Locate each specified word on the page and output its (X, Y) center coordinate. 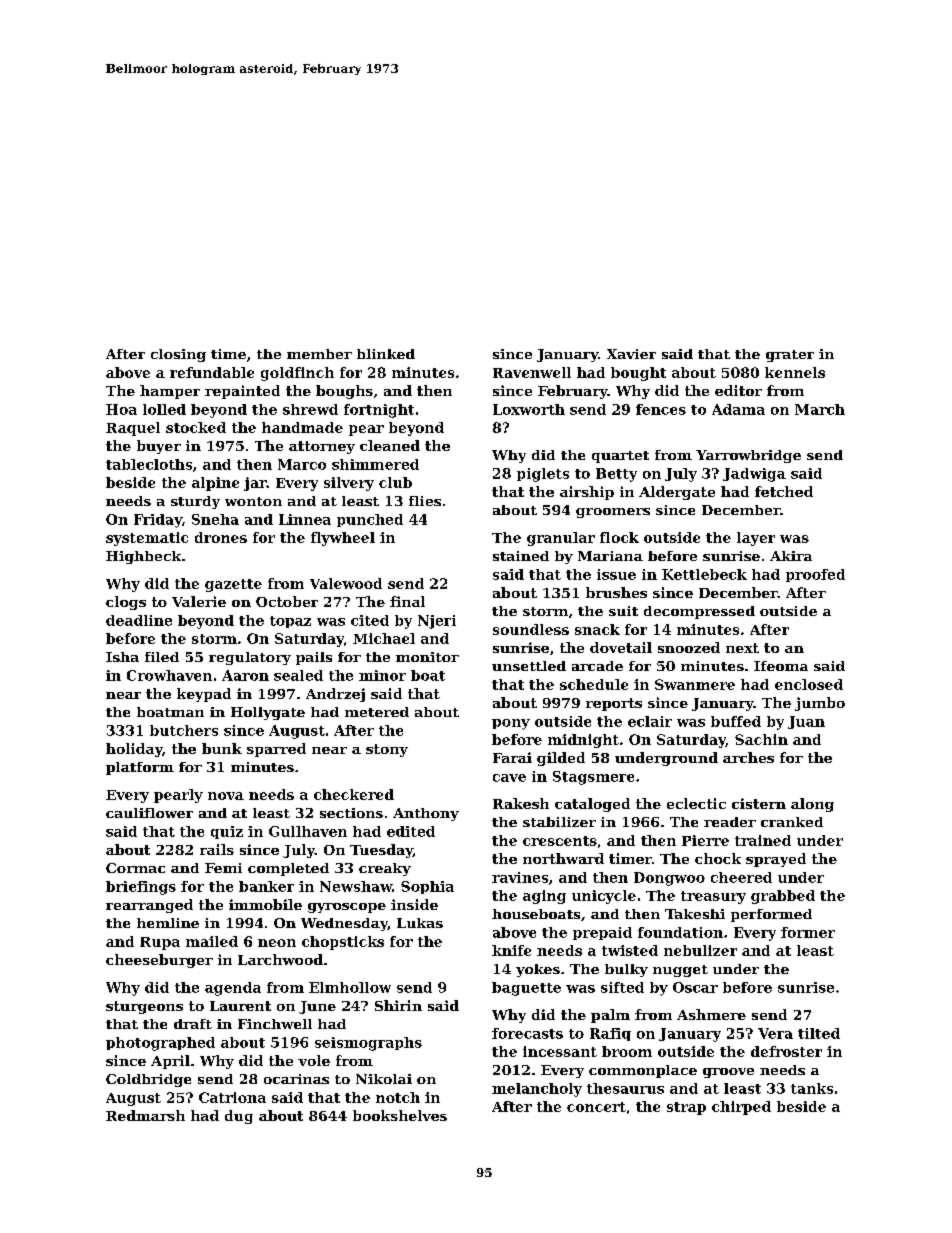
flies (425, 501)
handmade (302, 427)
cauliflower (149, 813)
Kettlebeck (704, 574)
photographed (160, 1044)
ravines (520, 877)
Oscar (695, 987)
